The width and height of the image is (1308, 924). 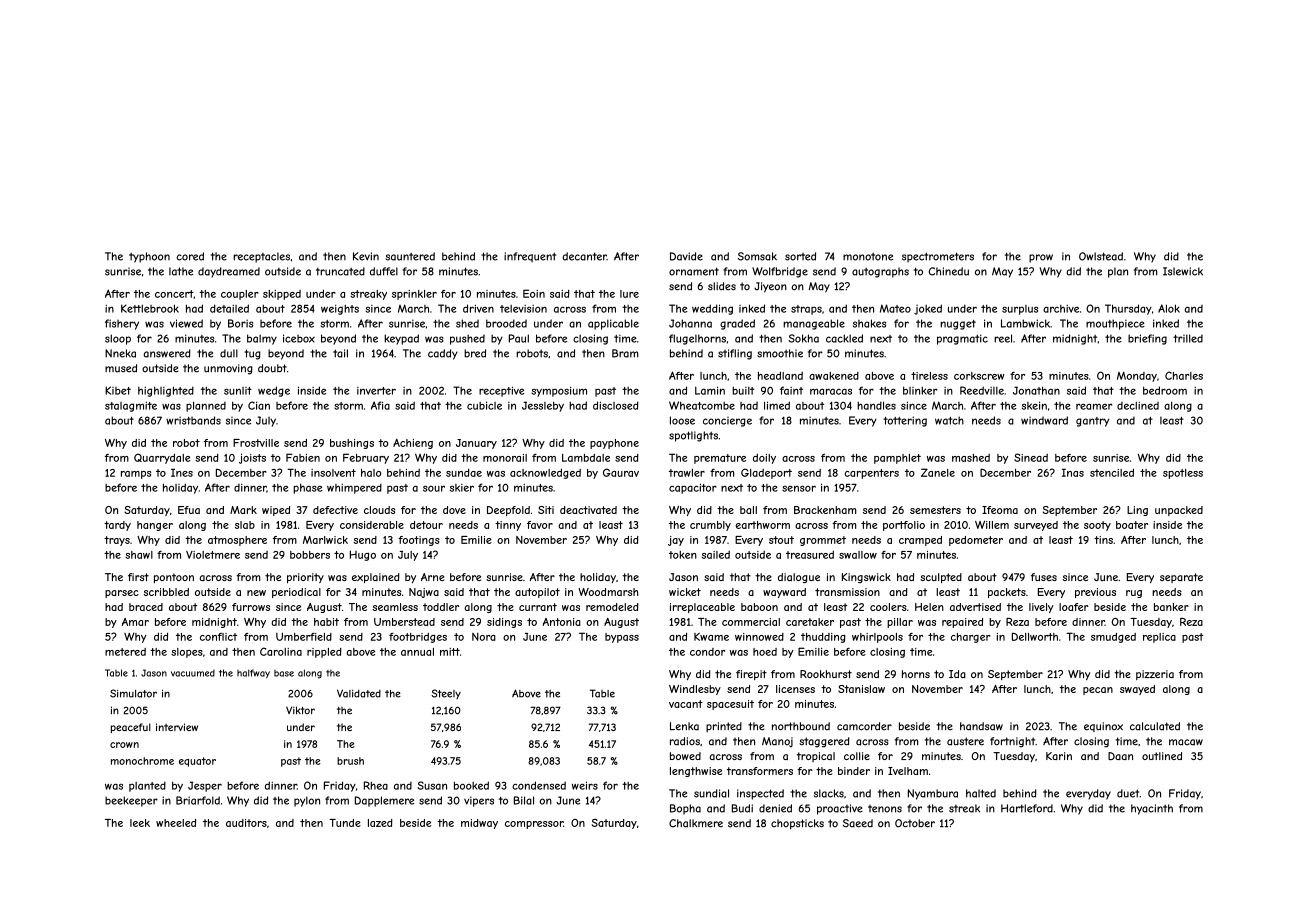 What do you see at coordinates (622, 638) in the image?
I see `bypass` at bounding box center [622, 638].
